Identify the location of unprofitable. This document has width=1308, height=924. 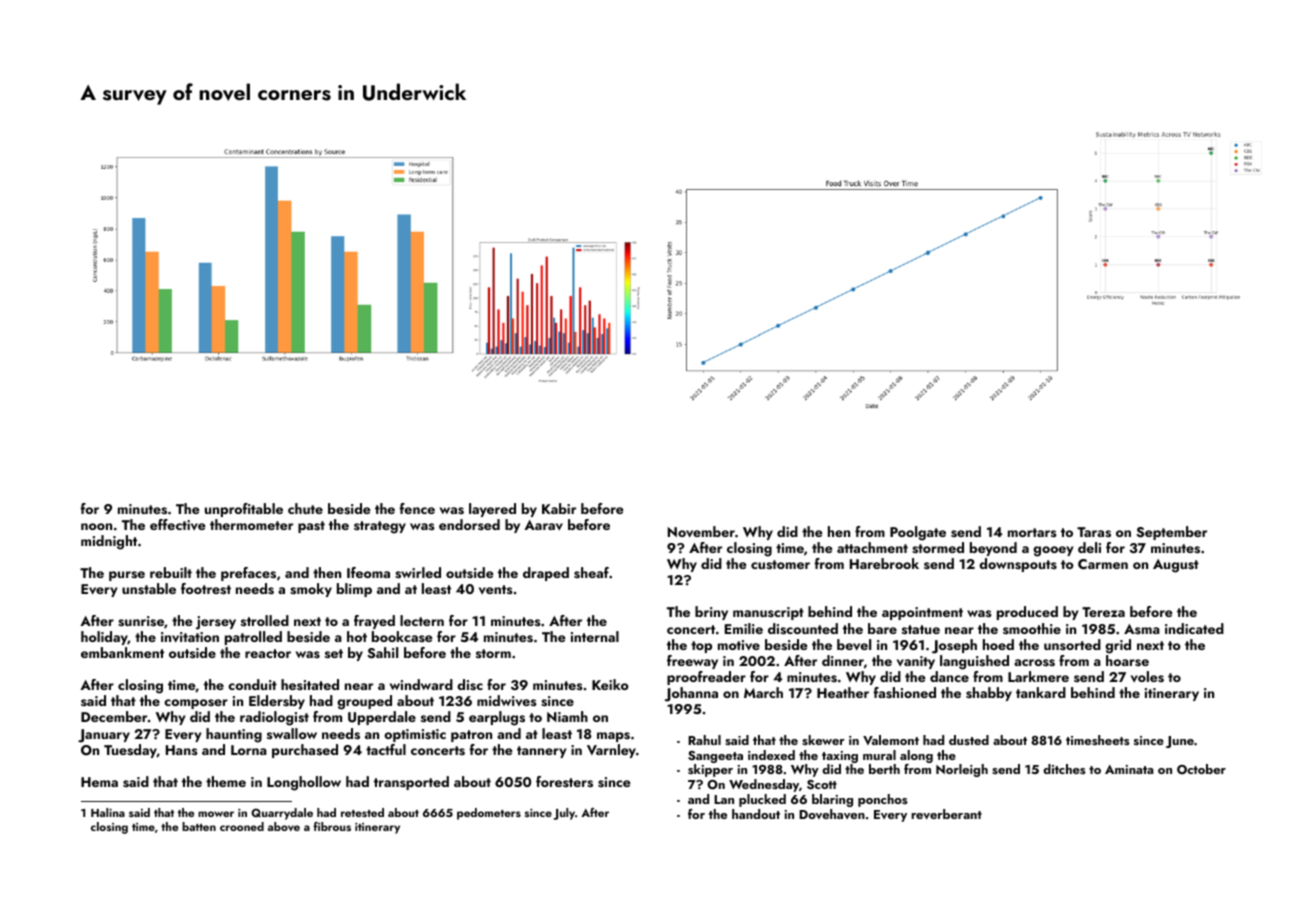
(244, 510).
